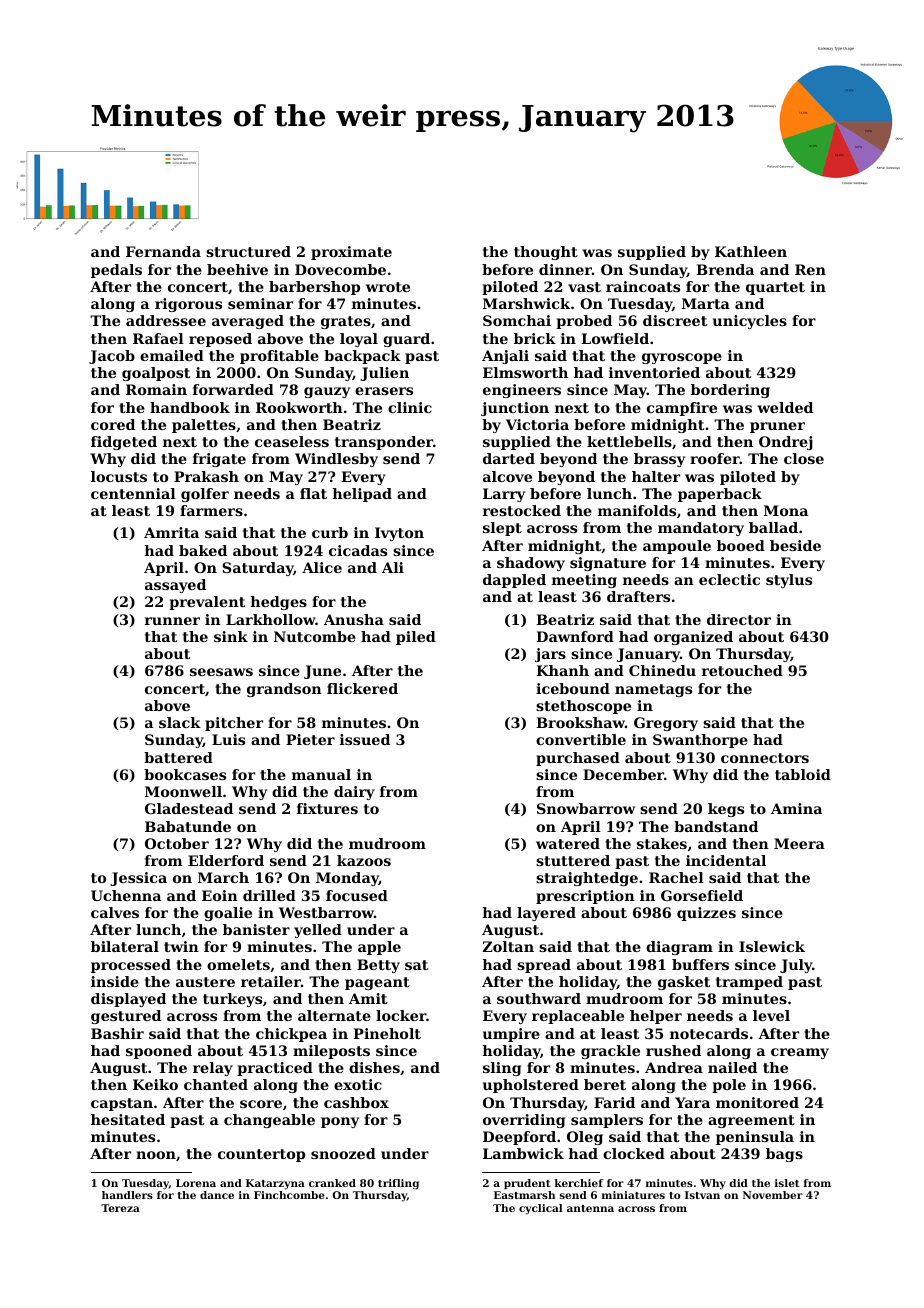  I want to click on buffers, so click(700, 964).
